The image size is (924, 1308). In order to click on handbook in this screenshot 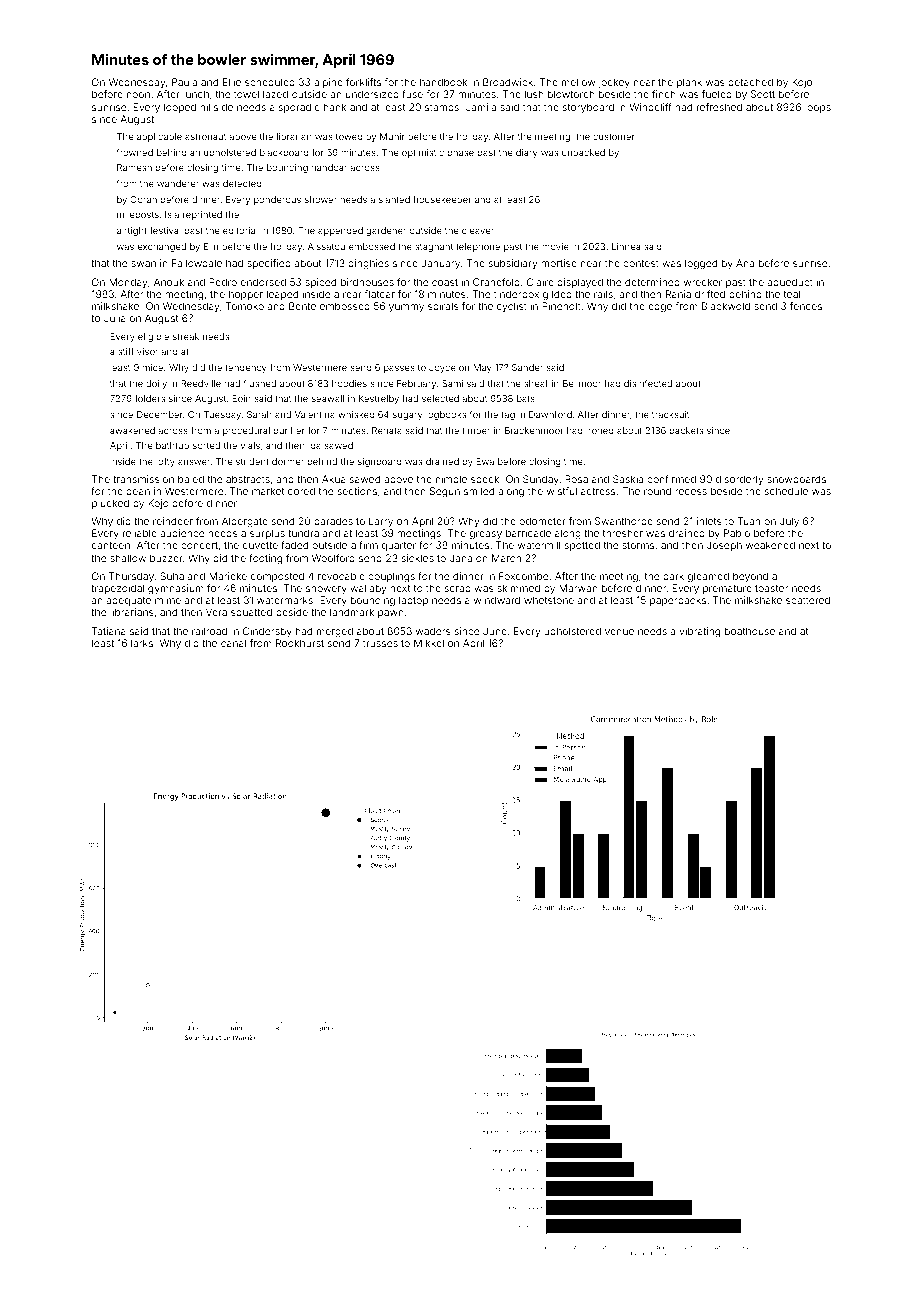, I will do `click(443, 82)`.
